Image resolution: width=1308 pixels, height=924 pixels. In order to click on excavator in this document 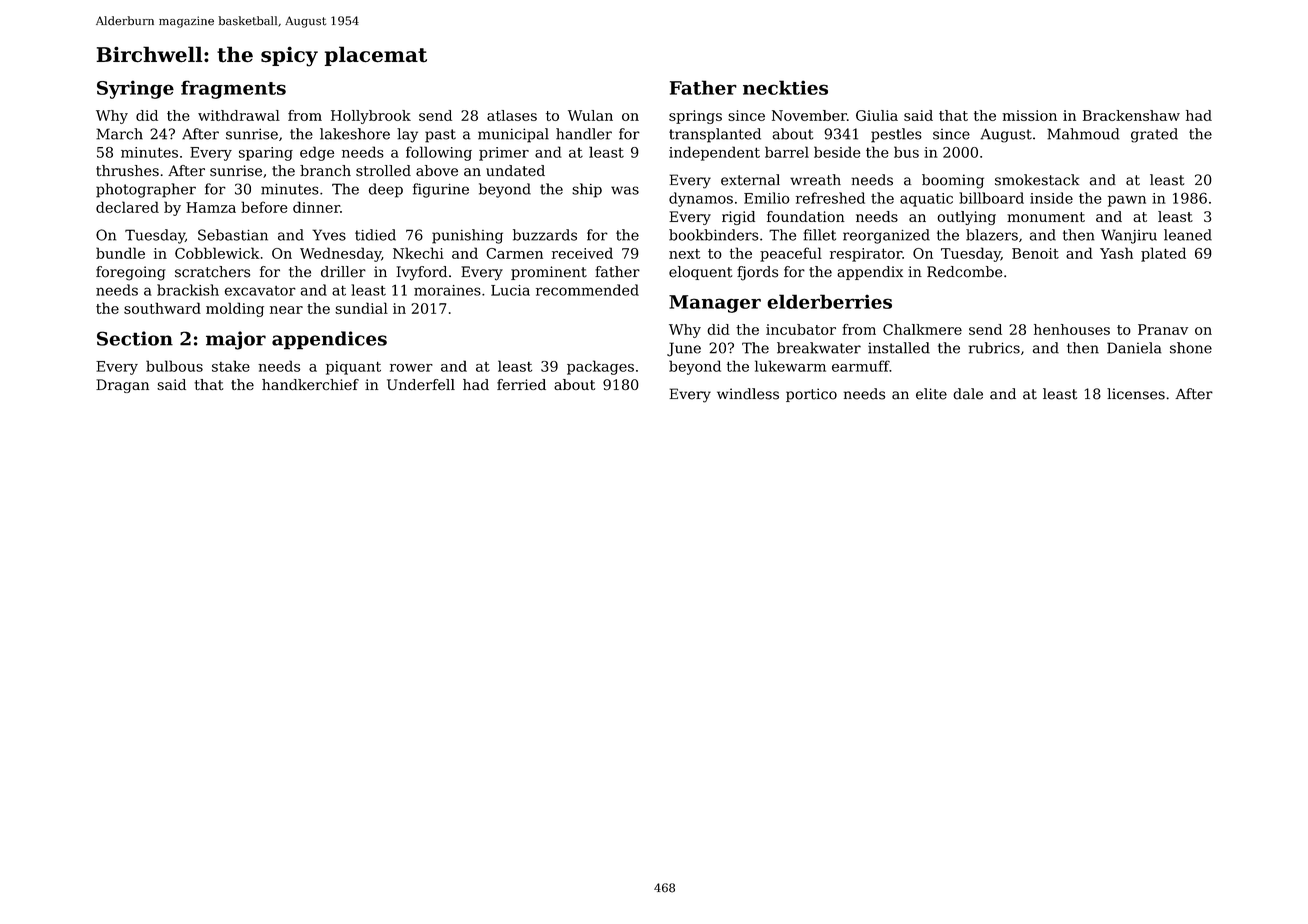, I will do `click(260, 291)`.
